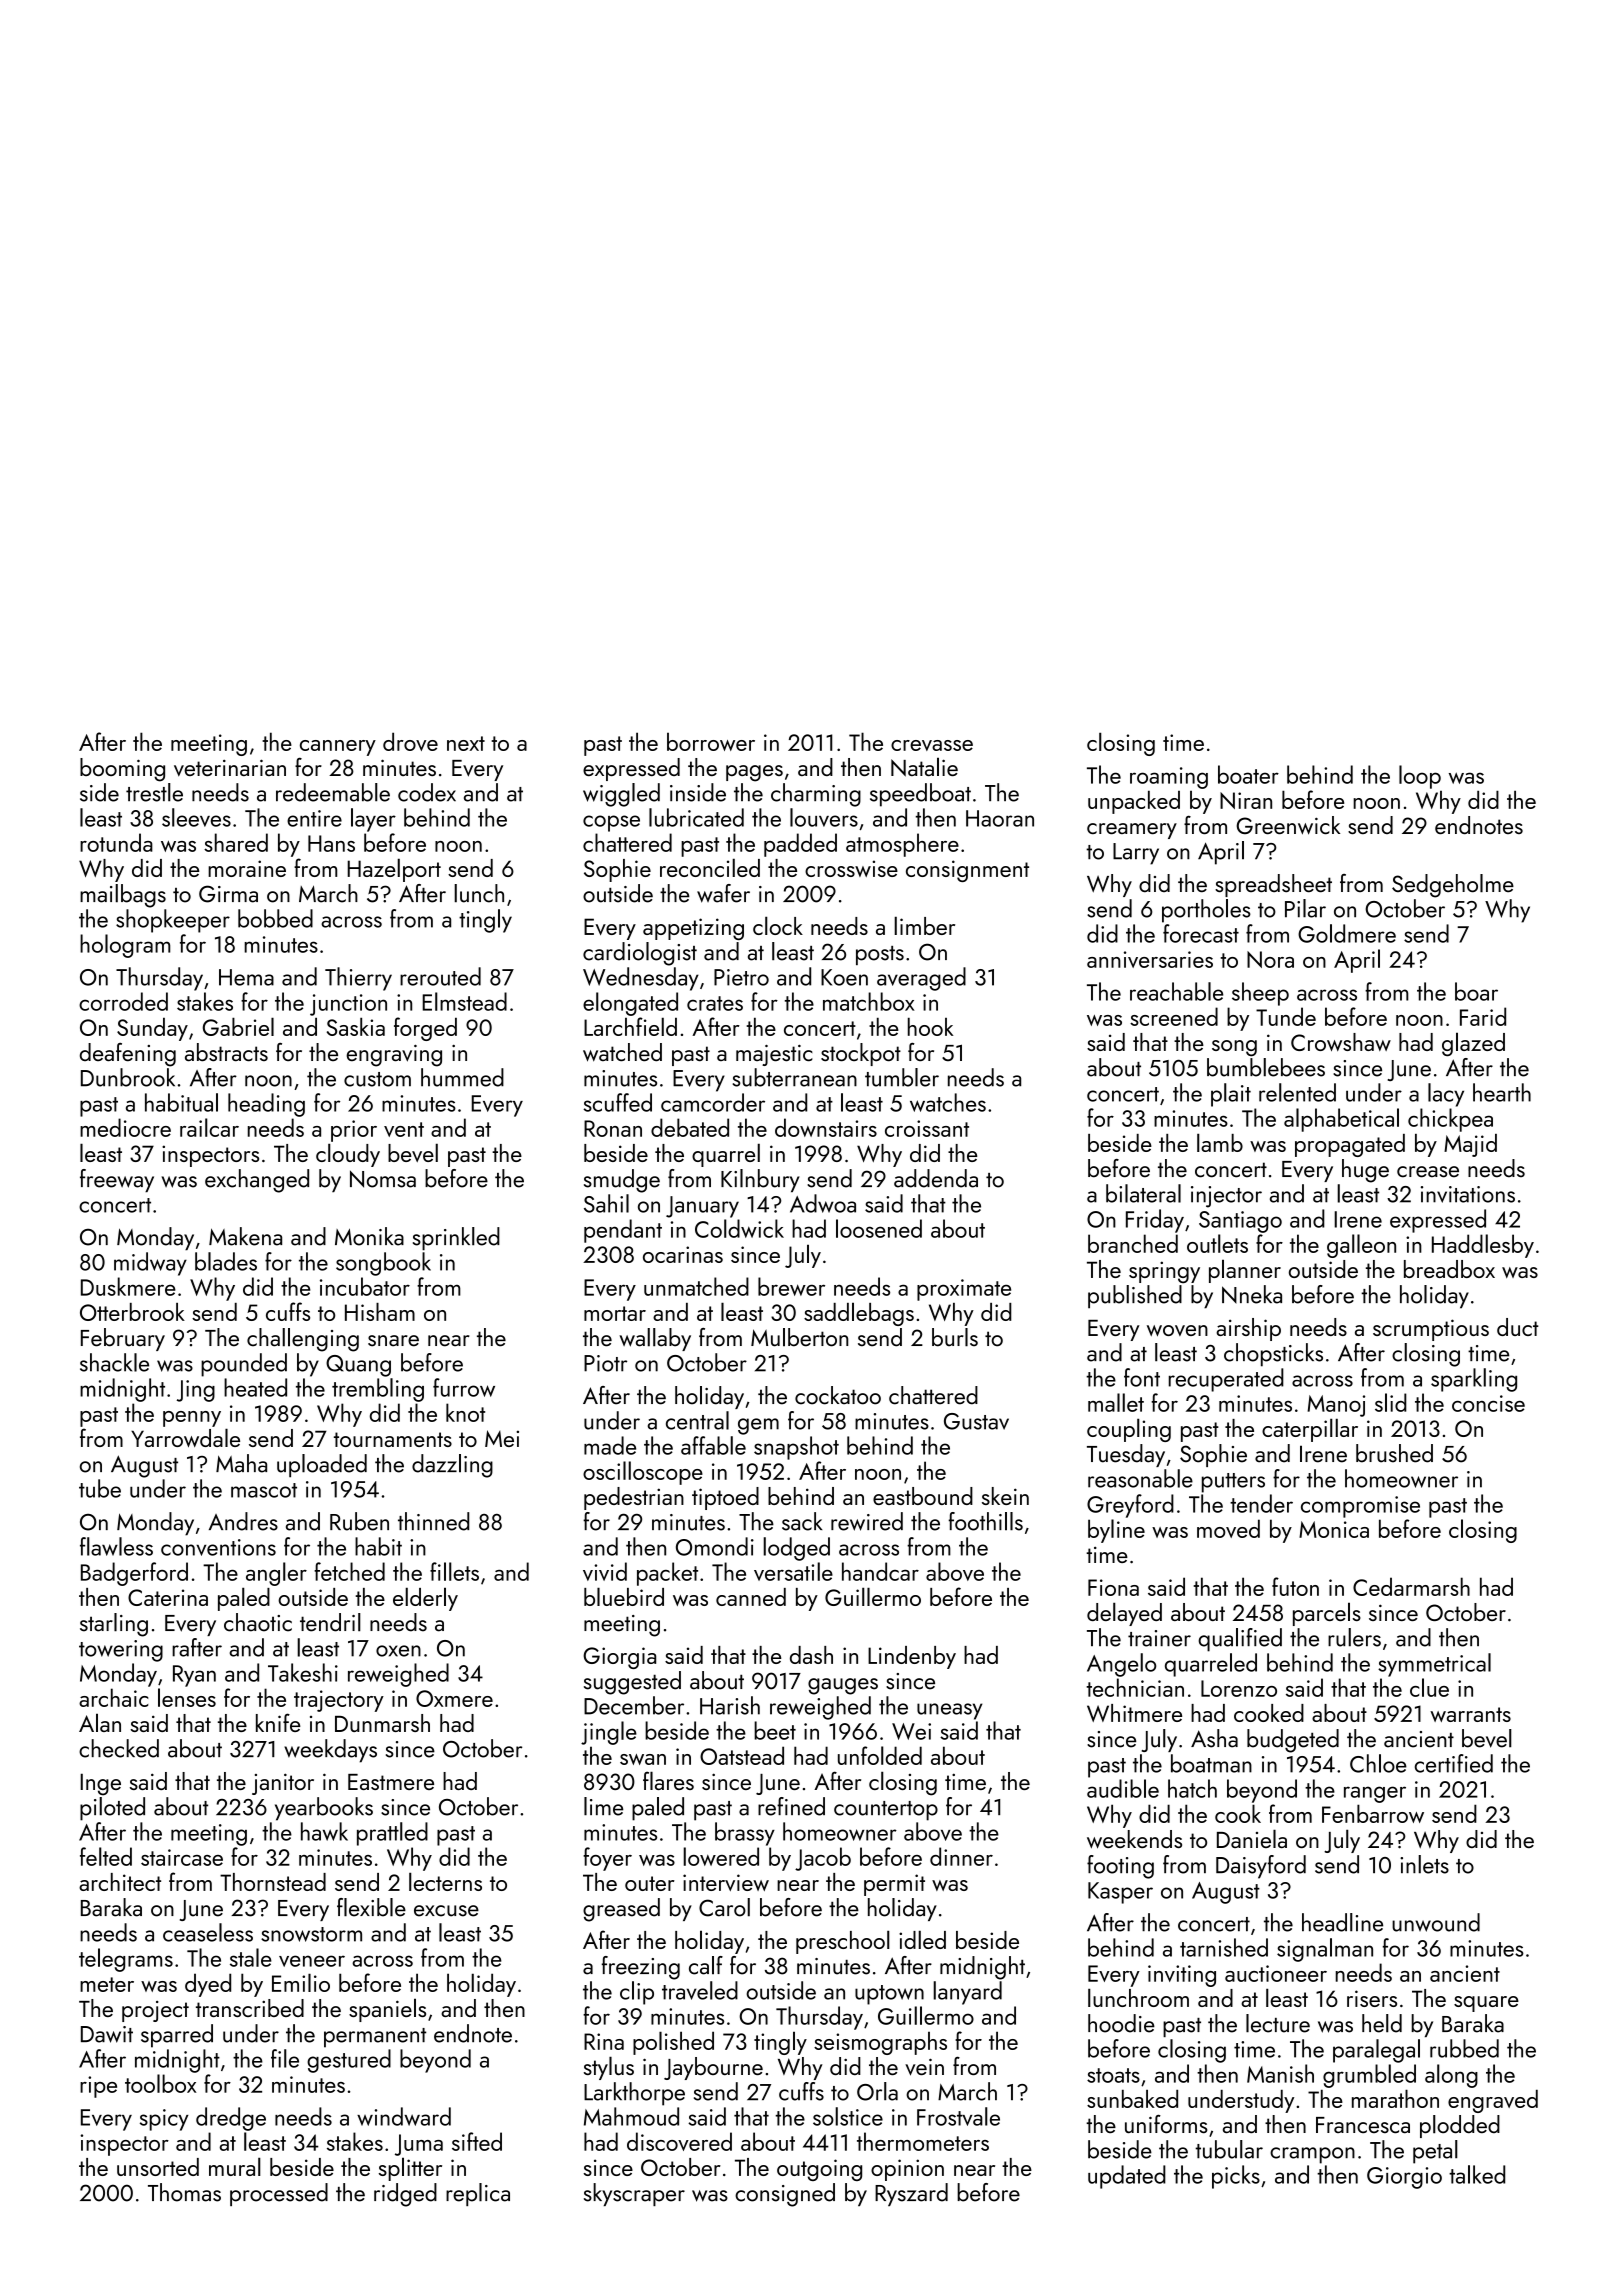 This document has height=2292, width=1620. I want to click on deafening, so click(128, 1055).
